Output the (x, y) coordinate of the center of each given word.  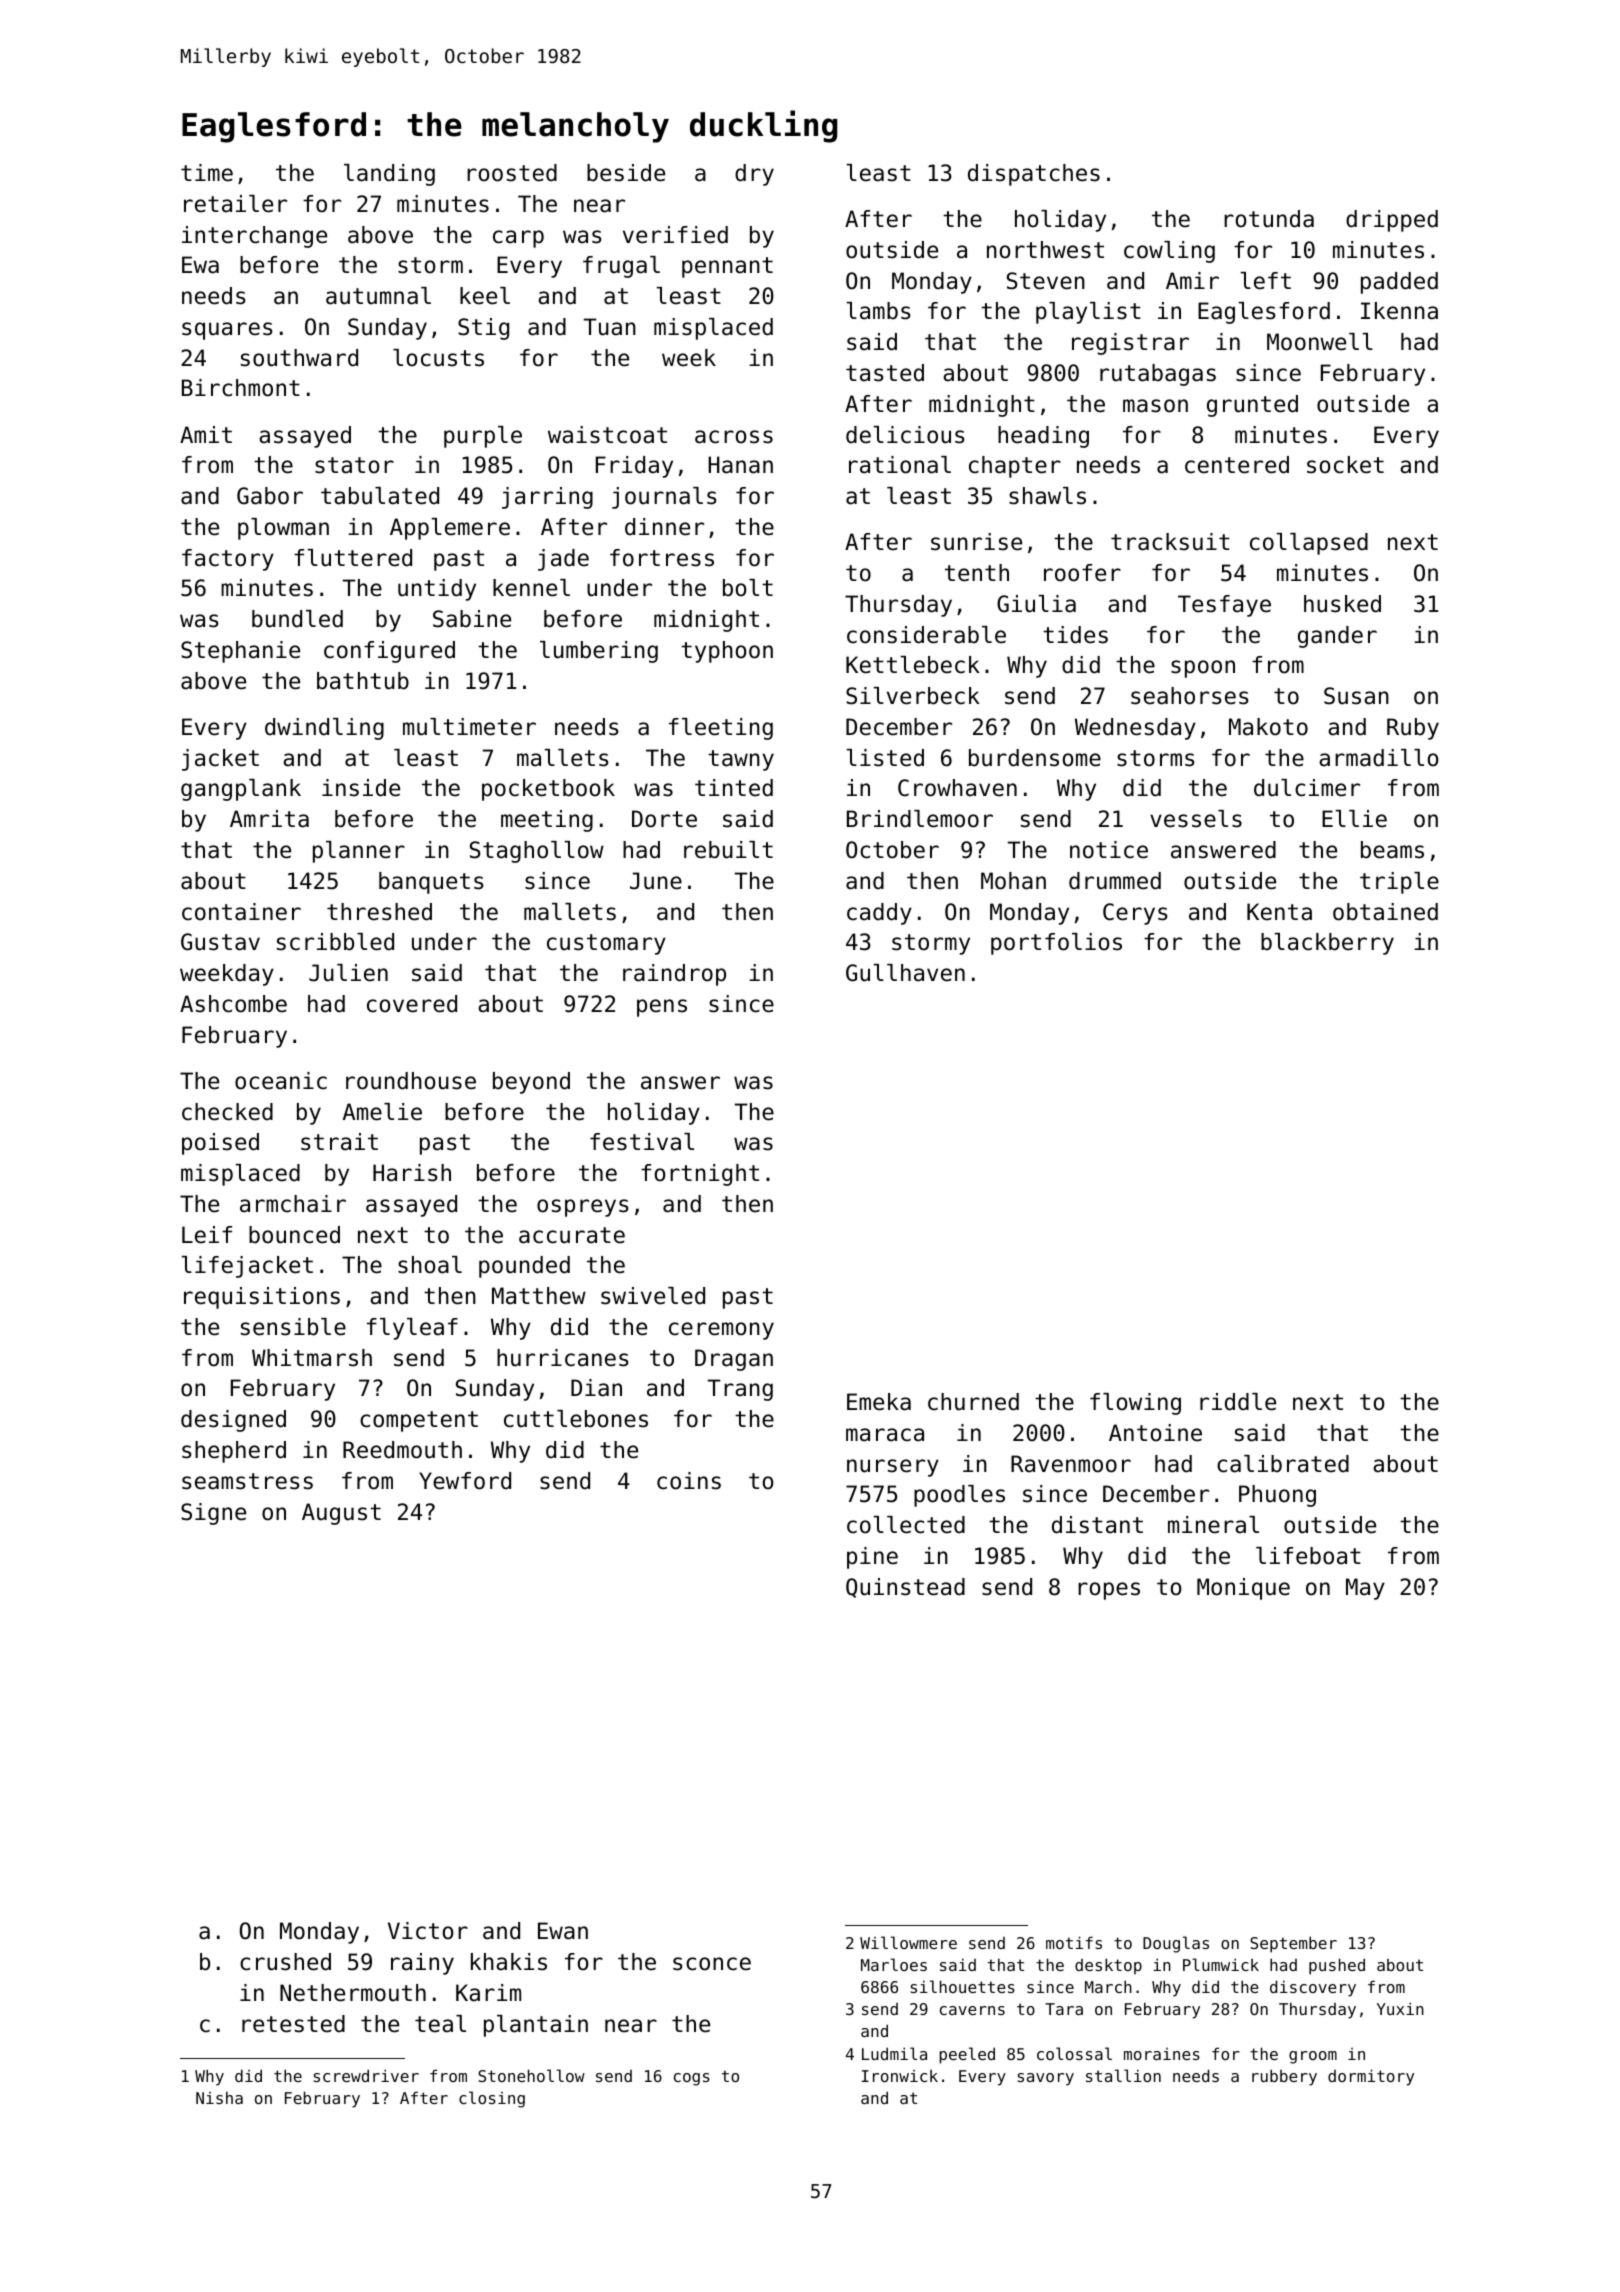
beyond (531, 1083)
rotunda (1269, 219)
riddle (1238, 1402)
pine (872, 1558)
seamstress (247, 1481)
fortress (662, 558)
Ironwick (900, 2076)
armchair (293, 1204)
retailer (235, 204)
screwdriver (366, 2075)
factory (228, 560)
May (1365, 1589)
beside (626, 173)
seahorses (1190, 696)
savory (1046, 2079)
